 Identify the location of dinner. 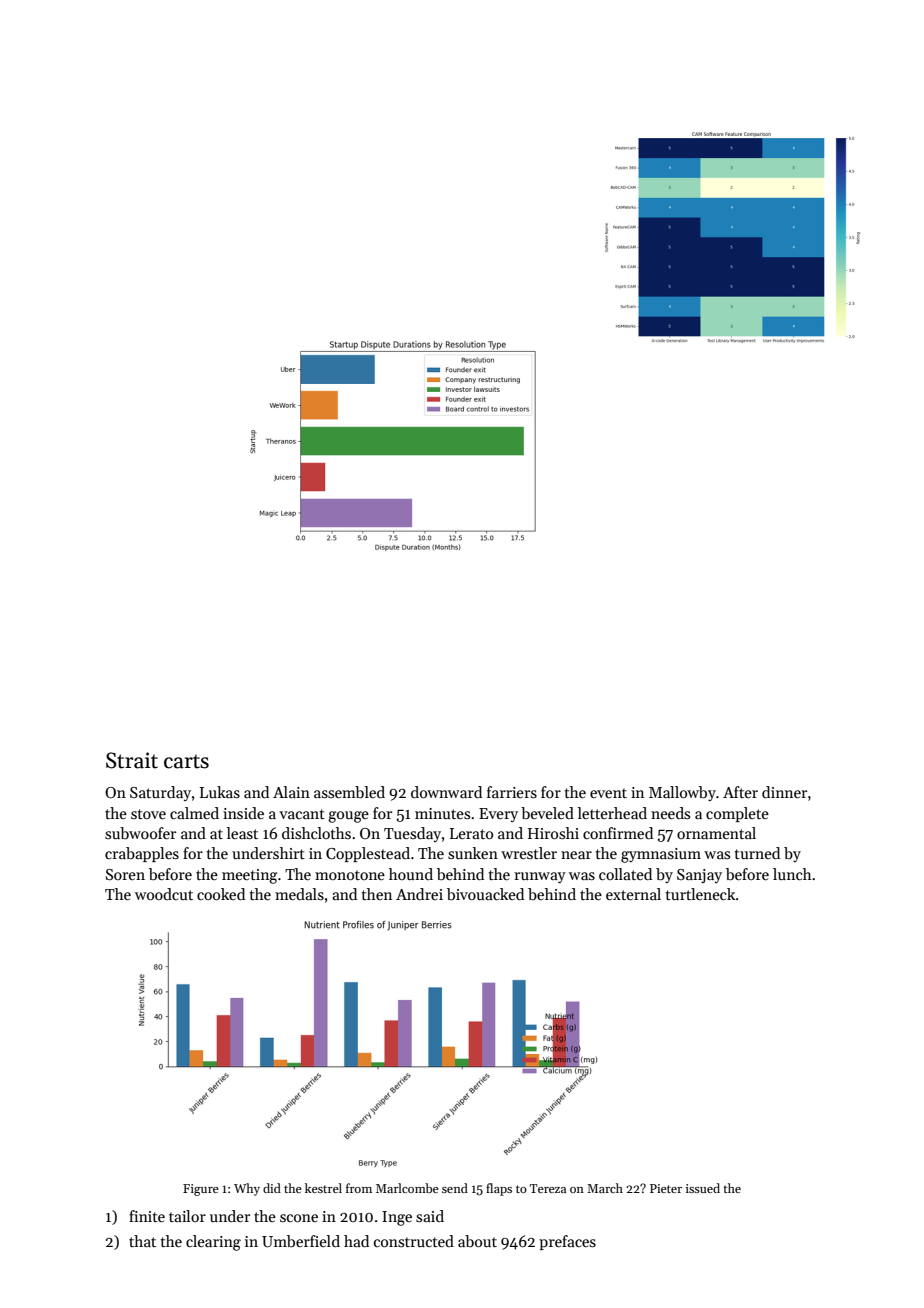
(784, 792).
